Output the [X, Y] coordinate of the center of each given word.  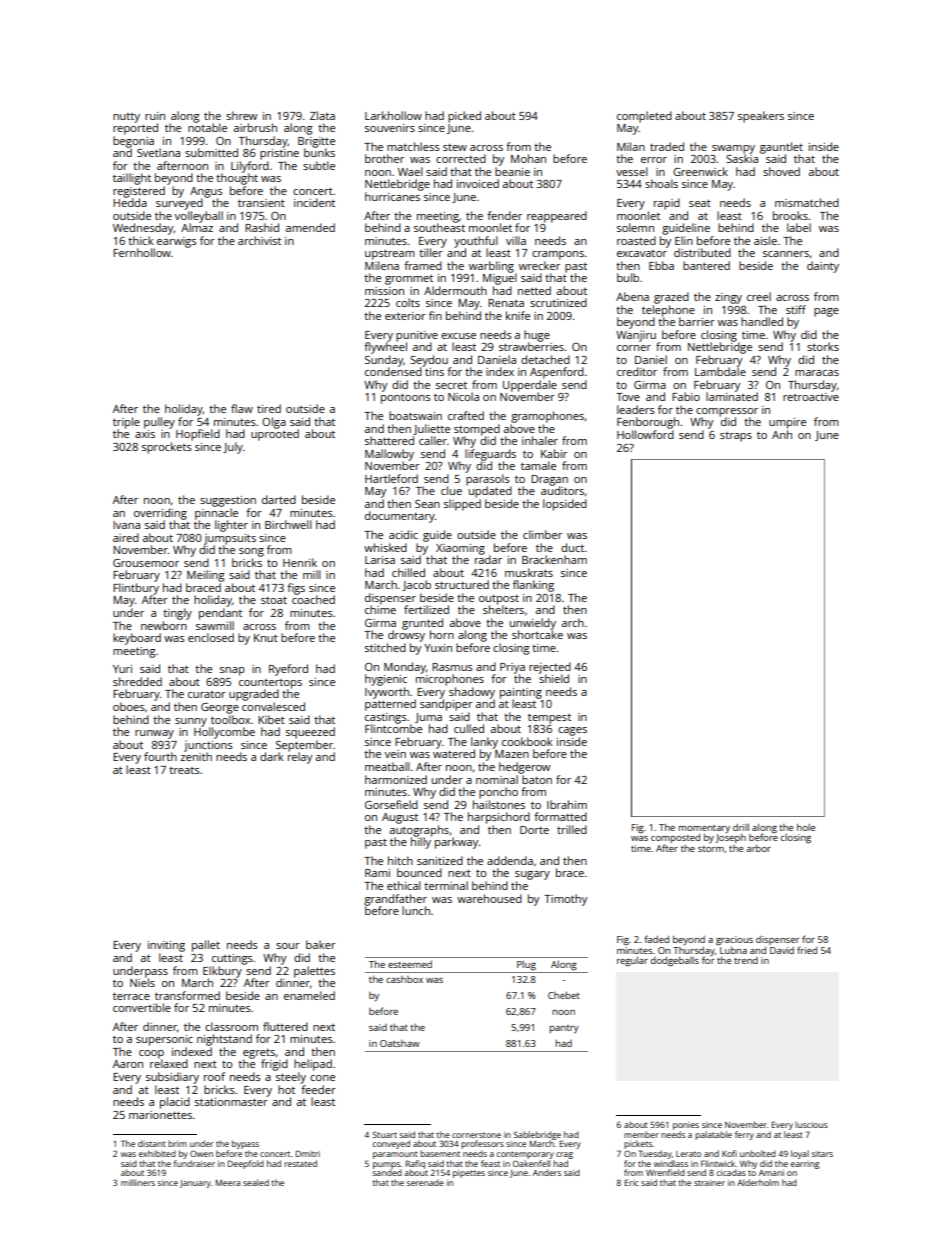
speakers [761, 117]
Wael [410, 171]
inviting [166, 946]
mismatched [807, 202]
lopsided [565, 505]
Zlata [322, 115]
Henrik [300, 562]
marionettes [160, 1115]
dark [272, 756]
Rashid [262, 227]
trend [746, 960]
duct [572, 547]
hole [806, 827]
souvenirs [390, 128]
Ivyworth [387, 693]
